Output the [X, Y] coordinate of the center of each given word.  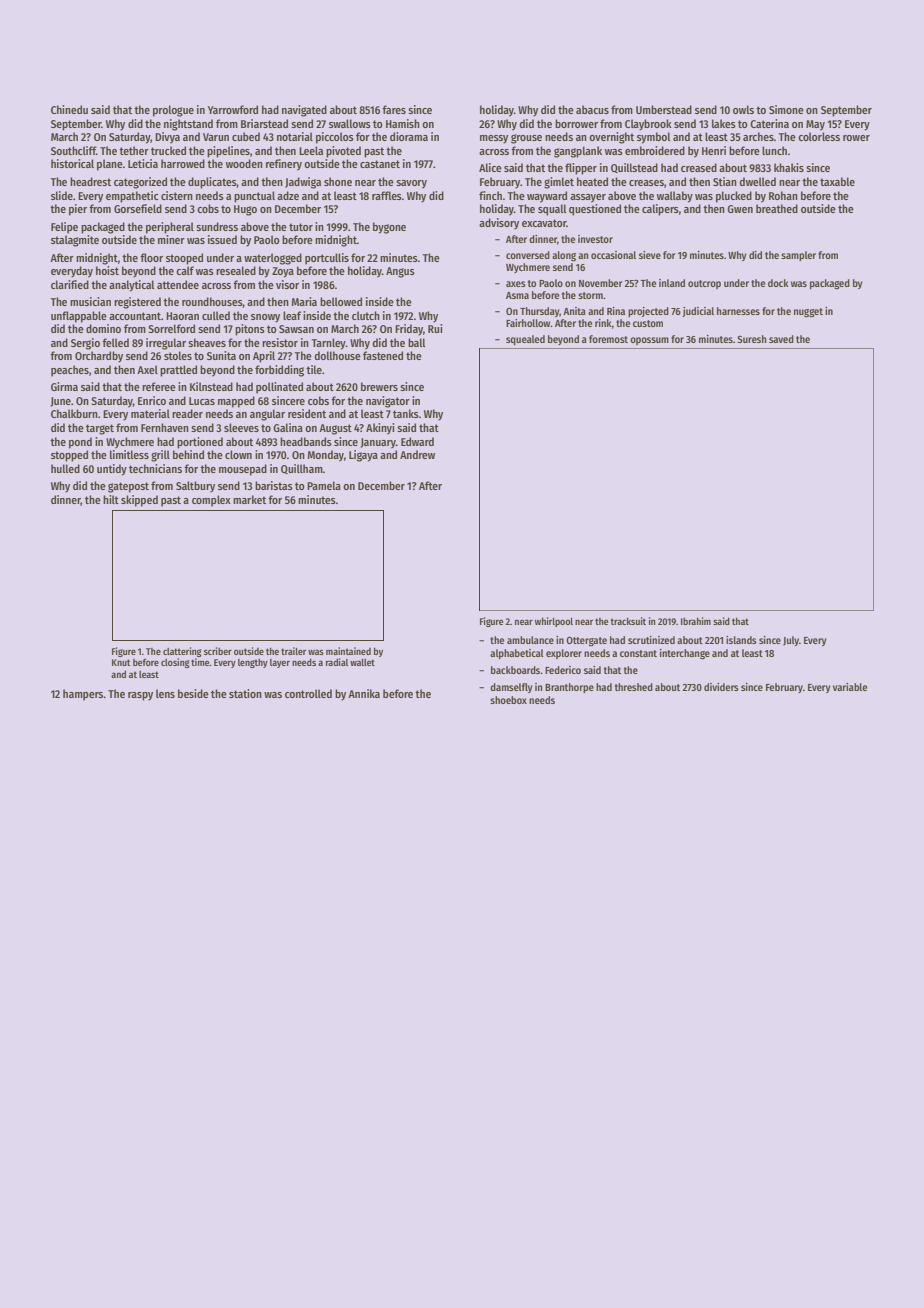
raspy [140, 696]
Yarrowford [233, 109]
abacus [592, 109]
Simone [786, 109]
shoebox [508, 700]
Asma [517, 295]
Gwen [740, 209]
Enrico [152, 400]
